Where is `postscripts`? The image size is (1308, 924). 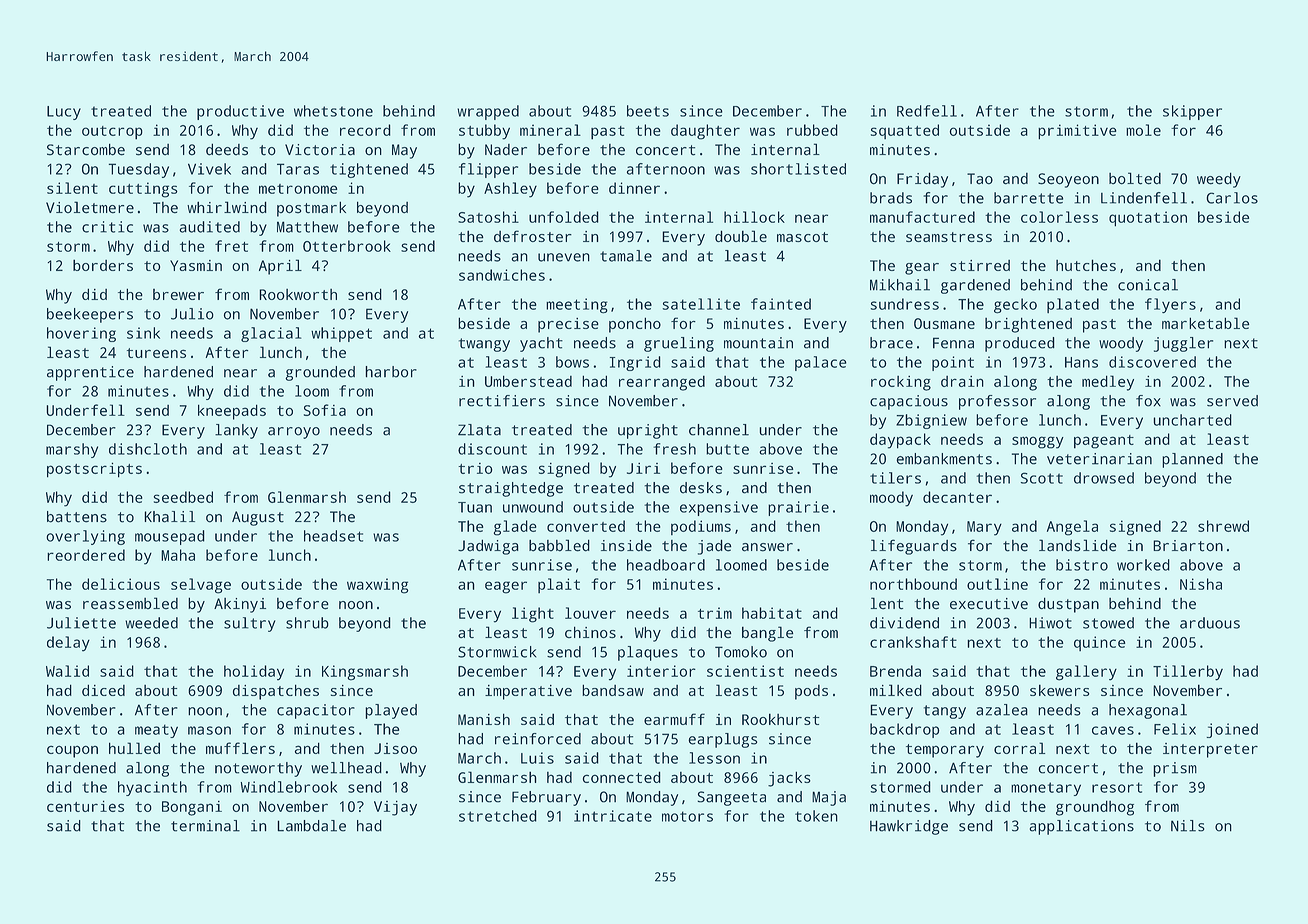 postscripts is located at coordinates (94, 470).
